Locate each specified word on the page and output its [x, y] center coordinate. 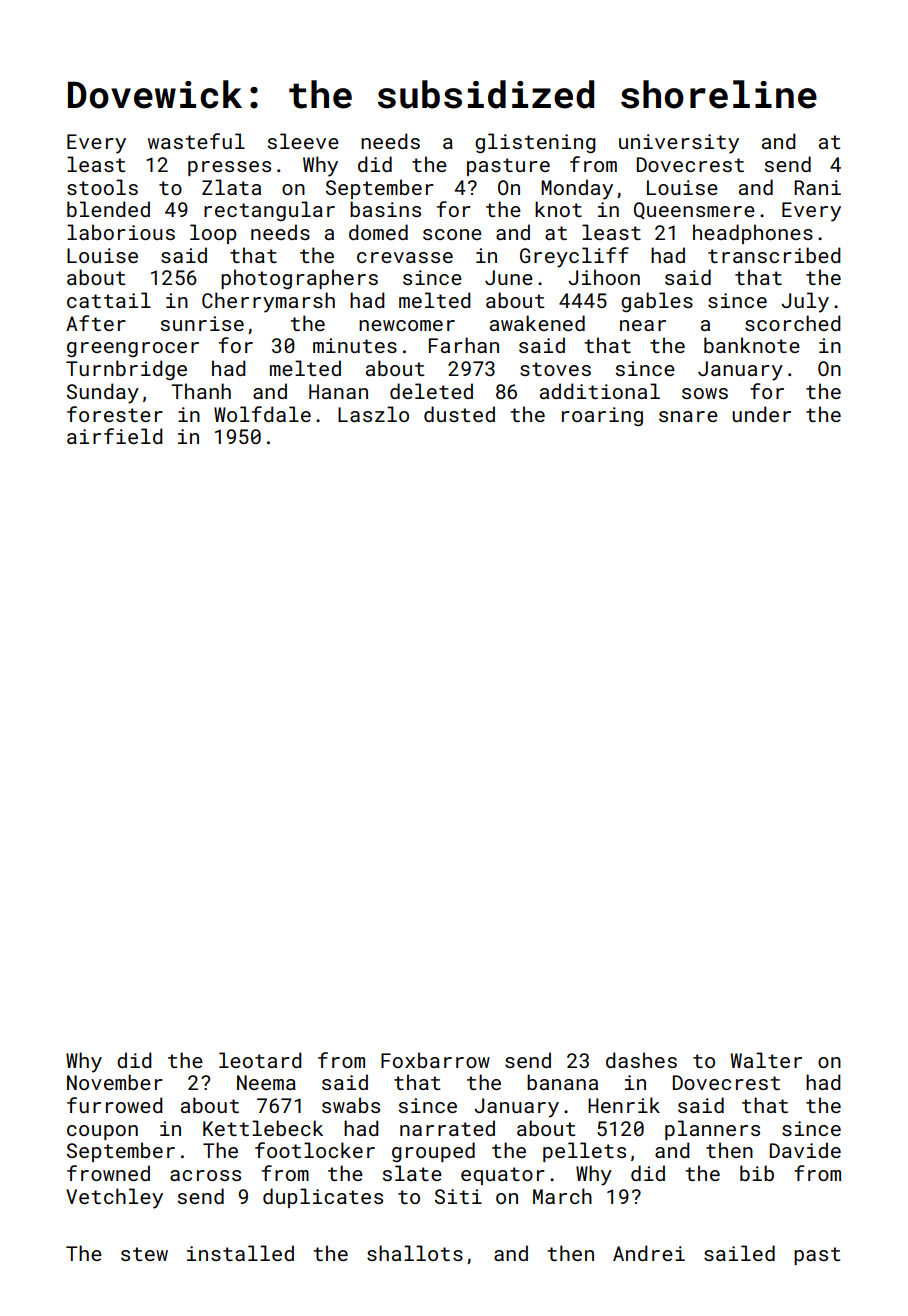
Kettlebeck [263, 1128]
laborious [121, 232]
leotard [260, 1060]
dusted [459, 414]
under [761, 414]
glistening [535, 143]
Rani [817, 187]
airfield [115, 436]
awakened [537, 323]
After [96, 323]
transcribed [774, 255]
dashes [641, 1060]
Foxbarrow [435, 1060]
